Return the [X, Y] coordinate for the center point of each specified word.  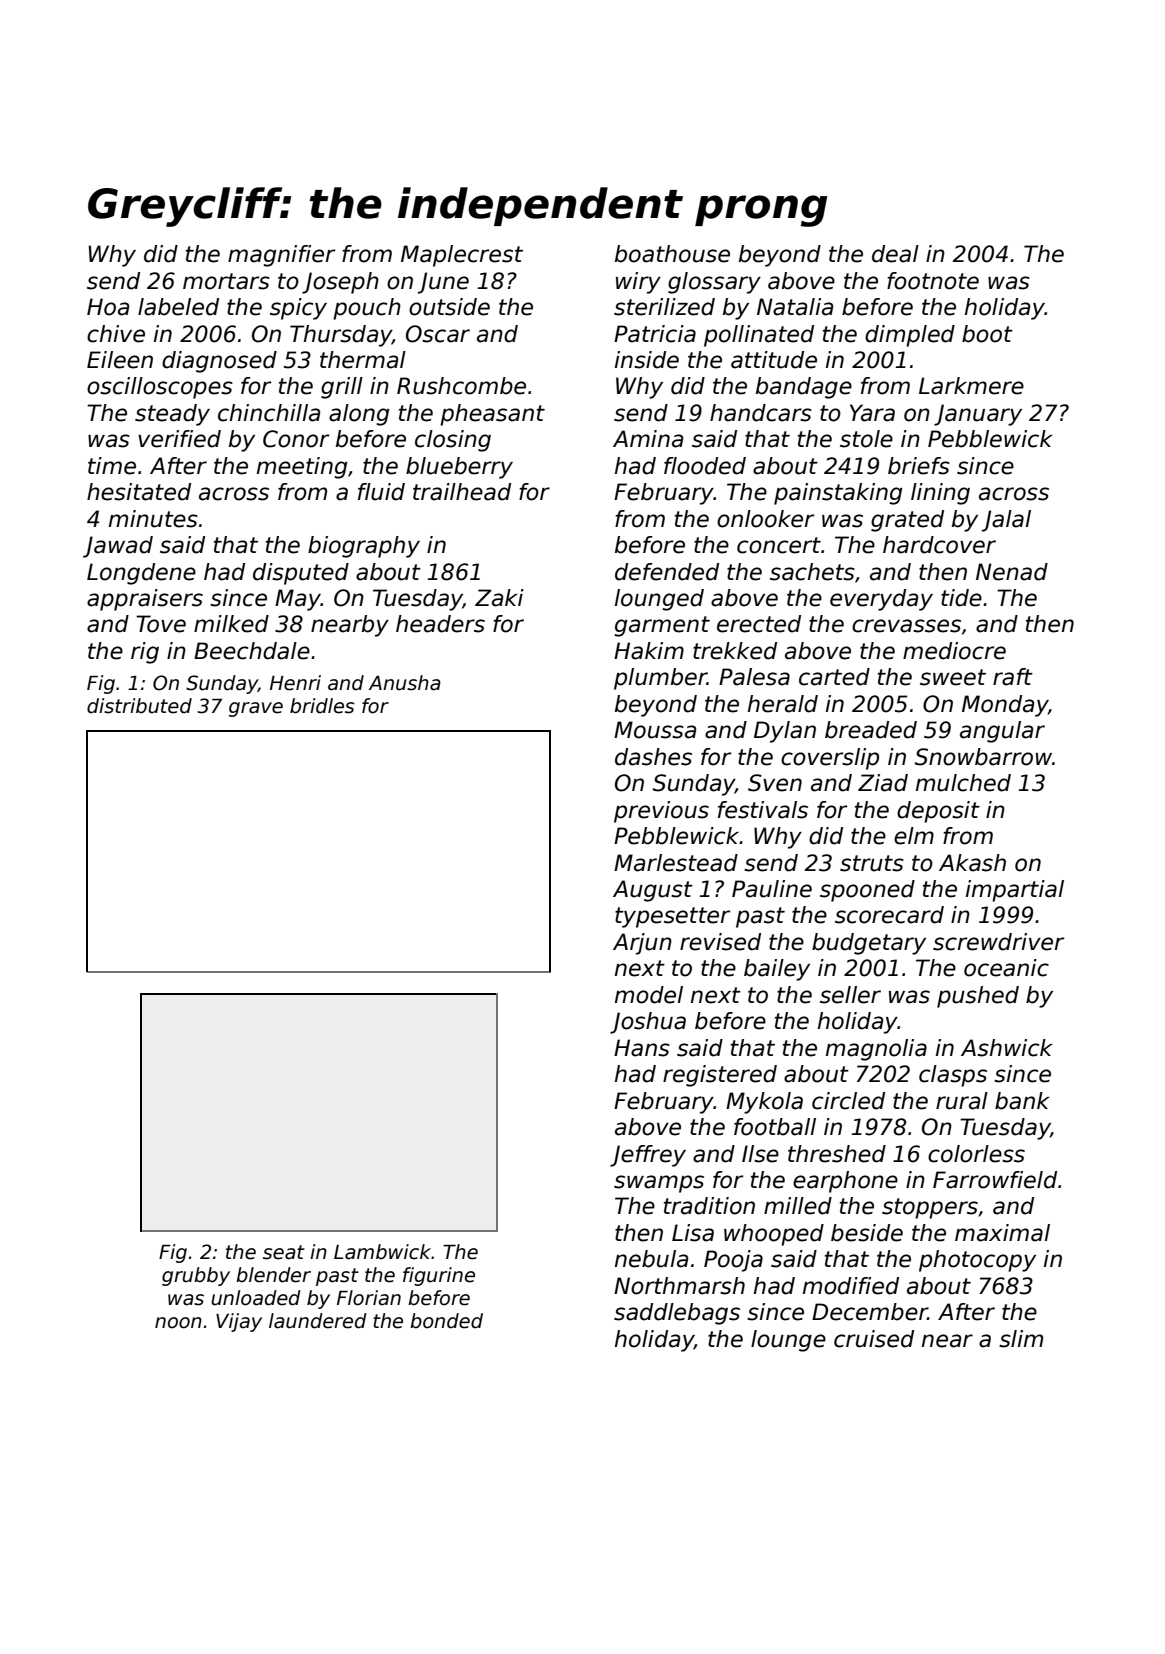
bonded [446, 1321]
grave [256, 709]
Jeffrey [648, 1156]
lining [940, 494]
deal [895, 254]
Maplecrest [462, 256]
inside [647, 360]
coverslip [830, 759]
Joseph [340, 283]
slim [1021, 1339]
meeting [302, 468]
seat [284, 1252]
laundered [318, 1321]
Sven [775, 783]
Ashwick [1007, 1048]
